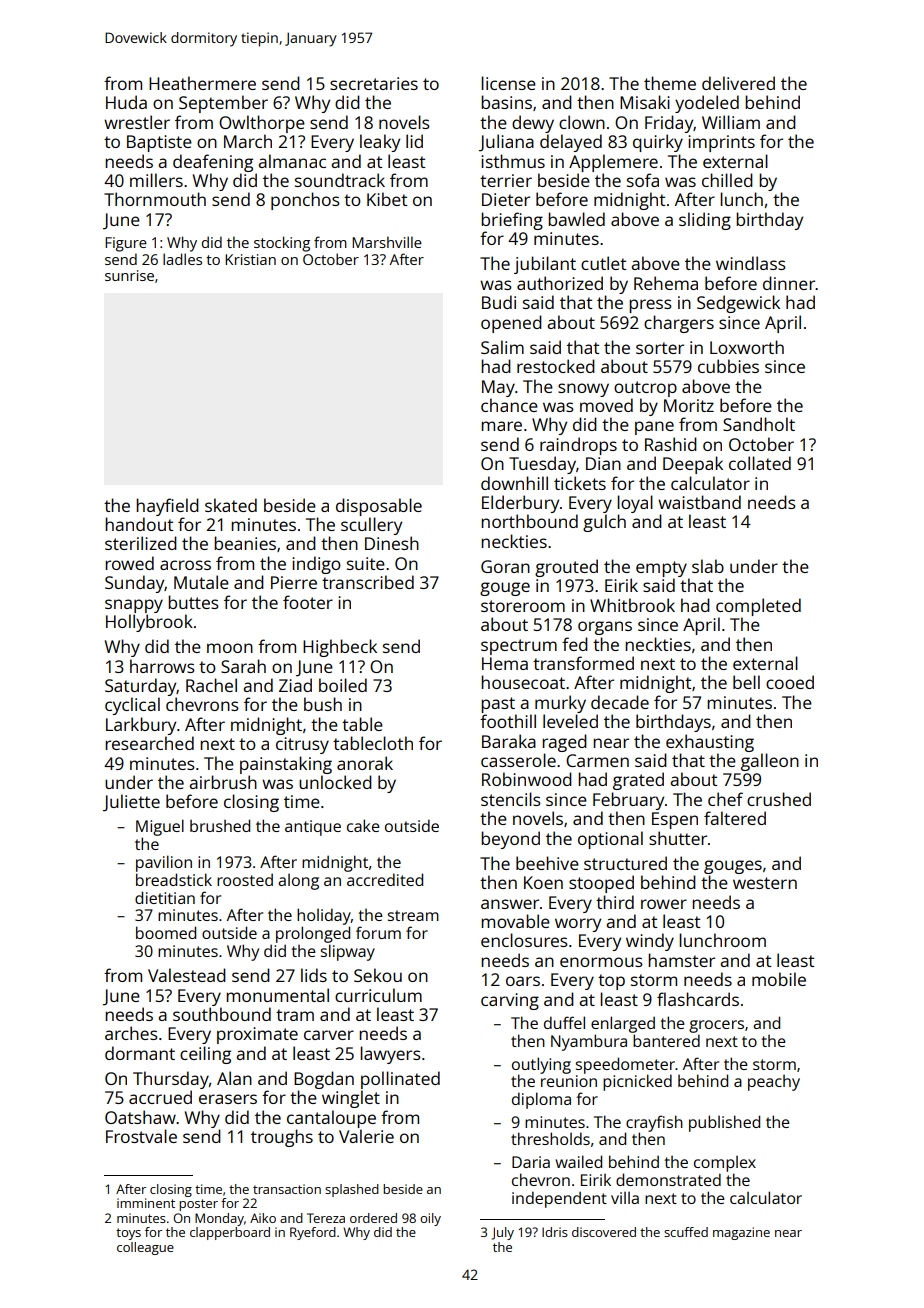 The width and height of the screenshot is (924, 1308). Describe the element at coordinates (508, 83) in the screenshot. I see `license` at that location.
